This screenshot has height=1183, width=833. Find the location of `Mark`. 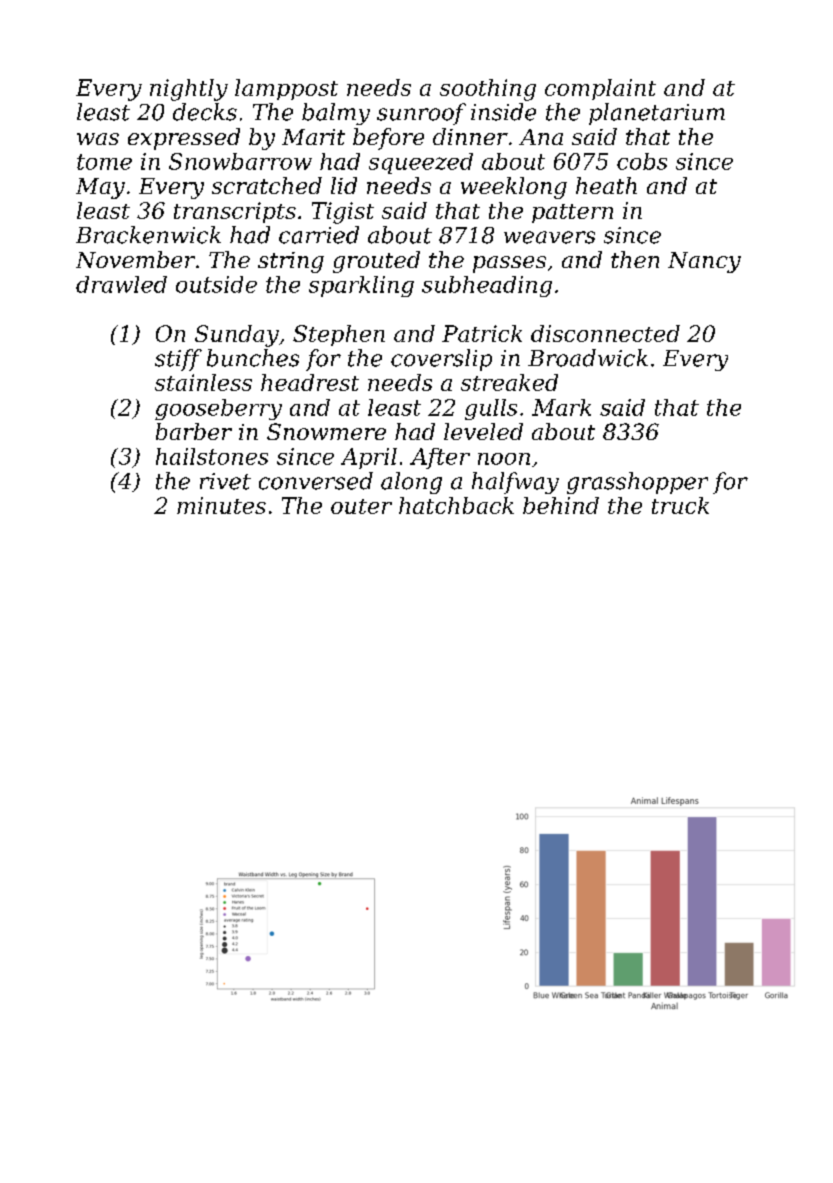

Mark is located at coordinates (561, 407).
